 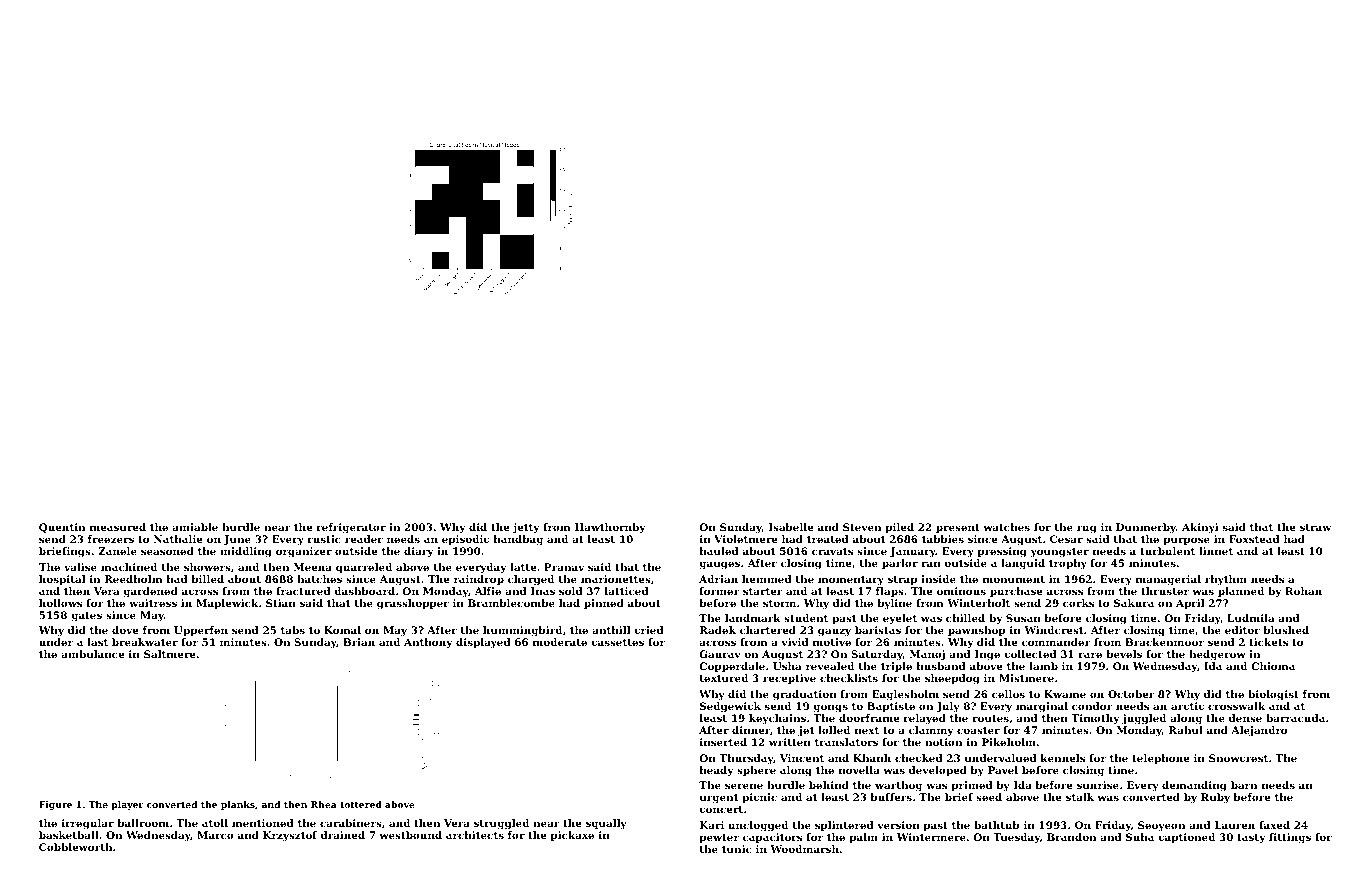 What do you see at coordinates (523, 567) in the screenshot?
I see `latte` at bounding box center [523, 567].
